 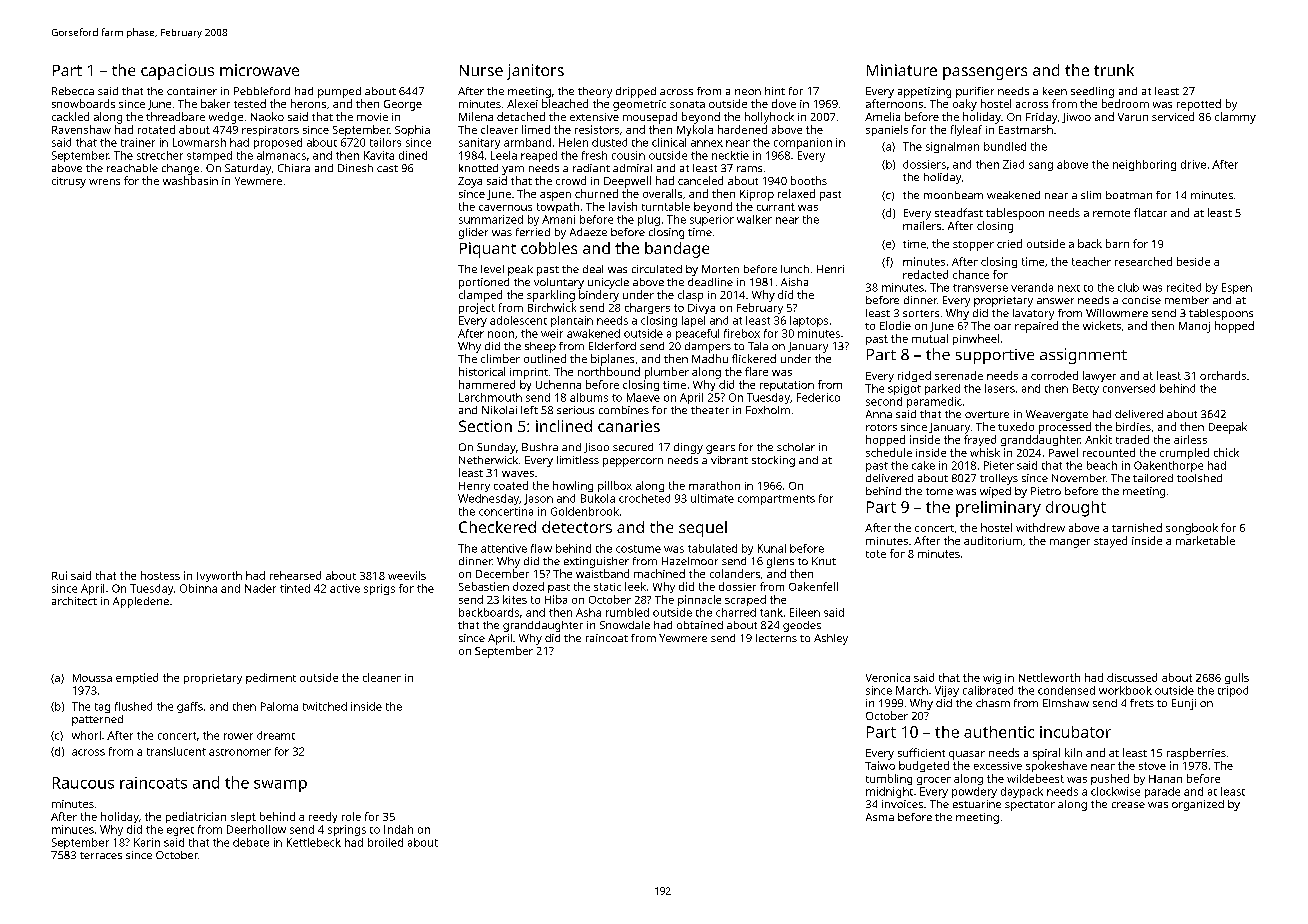 I want to click on capacious, so click(x=177, y=72).
